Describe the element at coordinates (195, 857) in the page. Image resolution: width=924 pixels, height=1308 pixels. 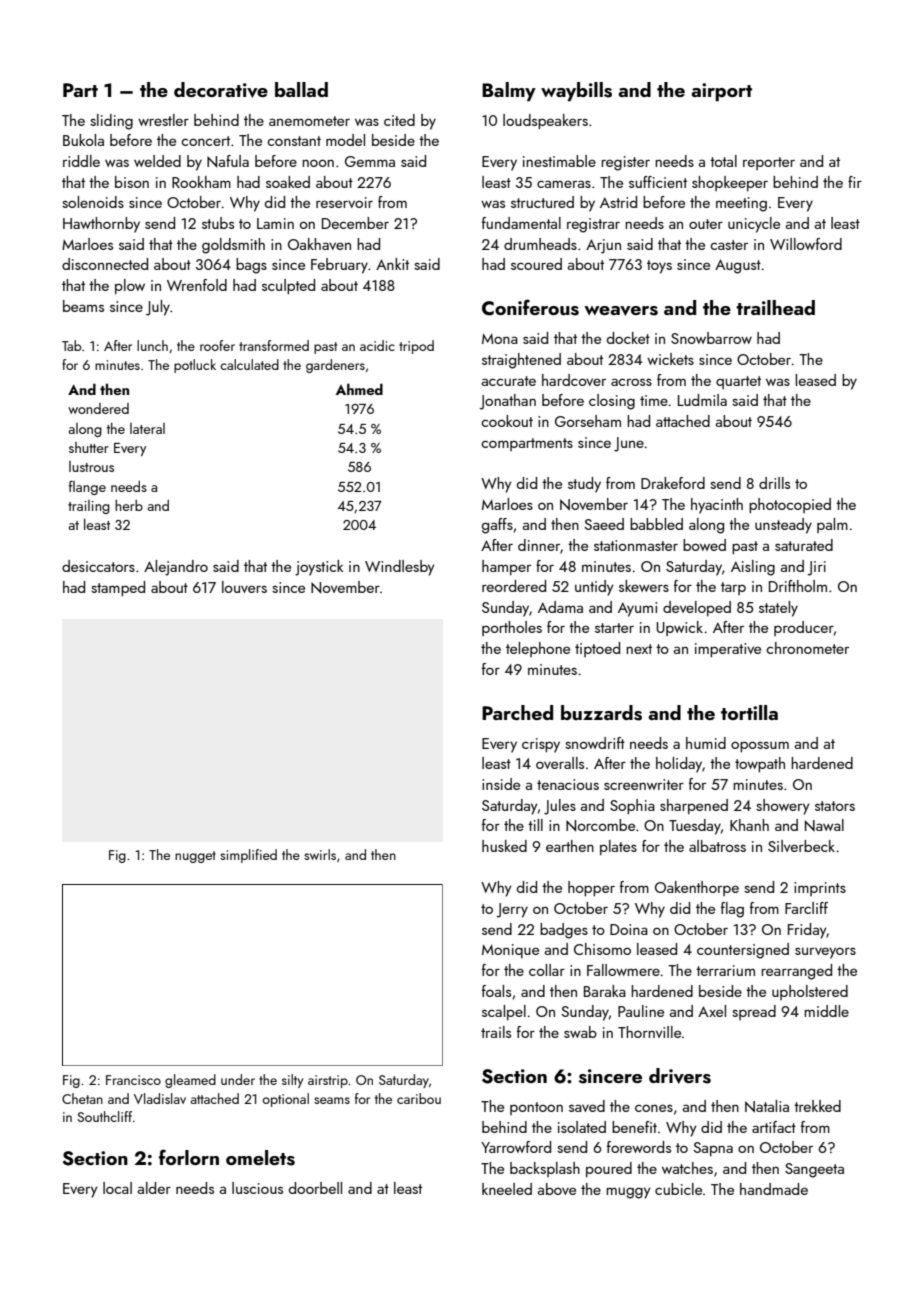
I see `nugget` at that location.
